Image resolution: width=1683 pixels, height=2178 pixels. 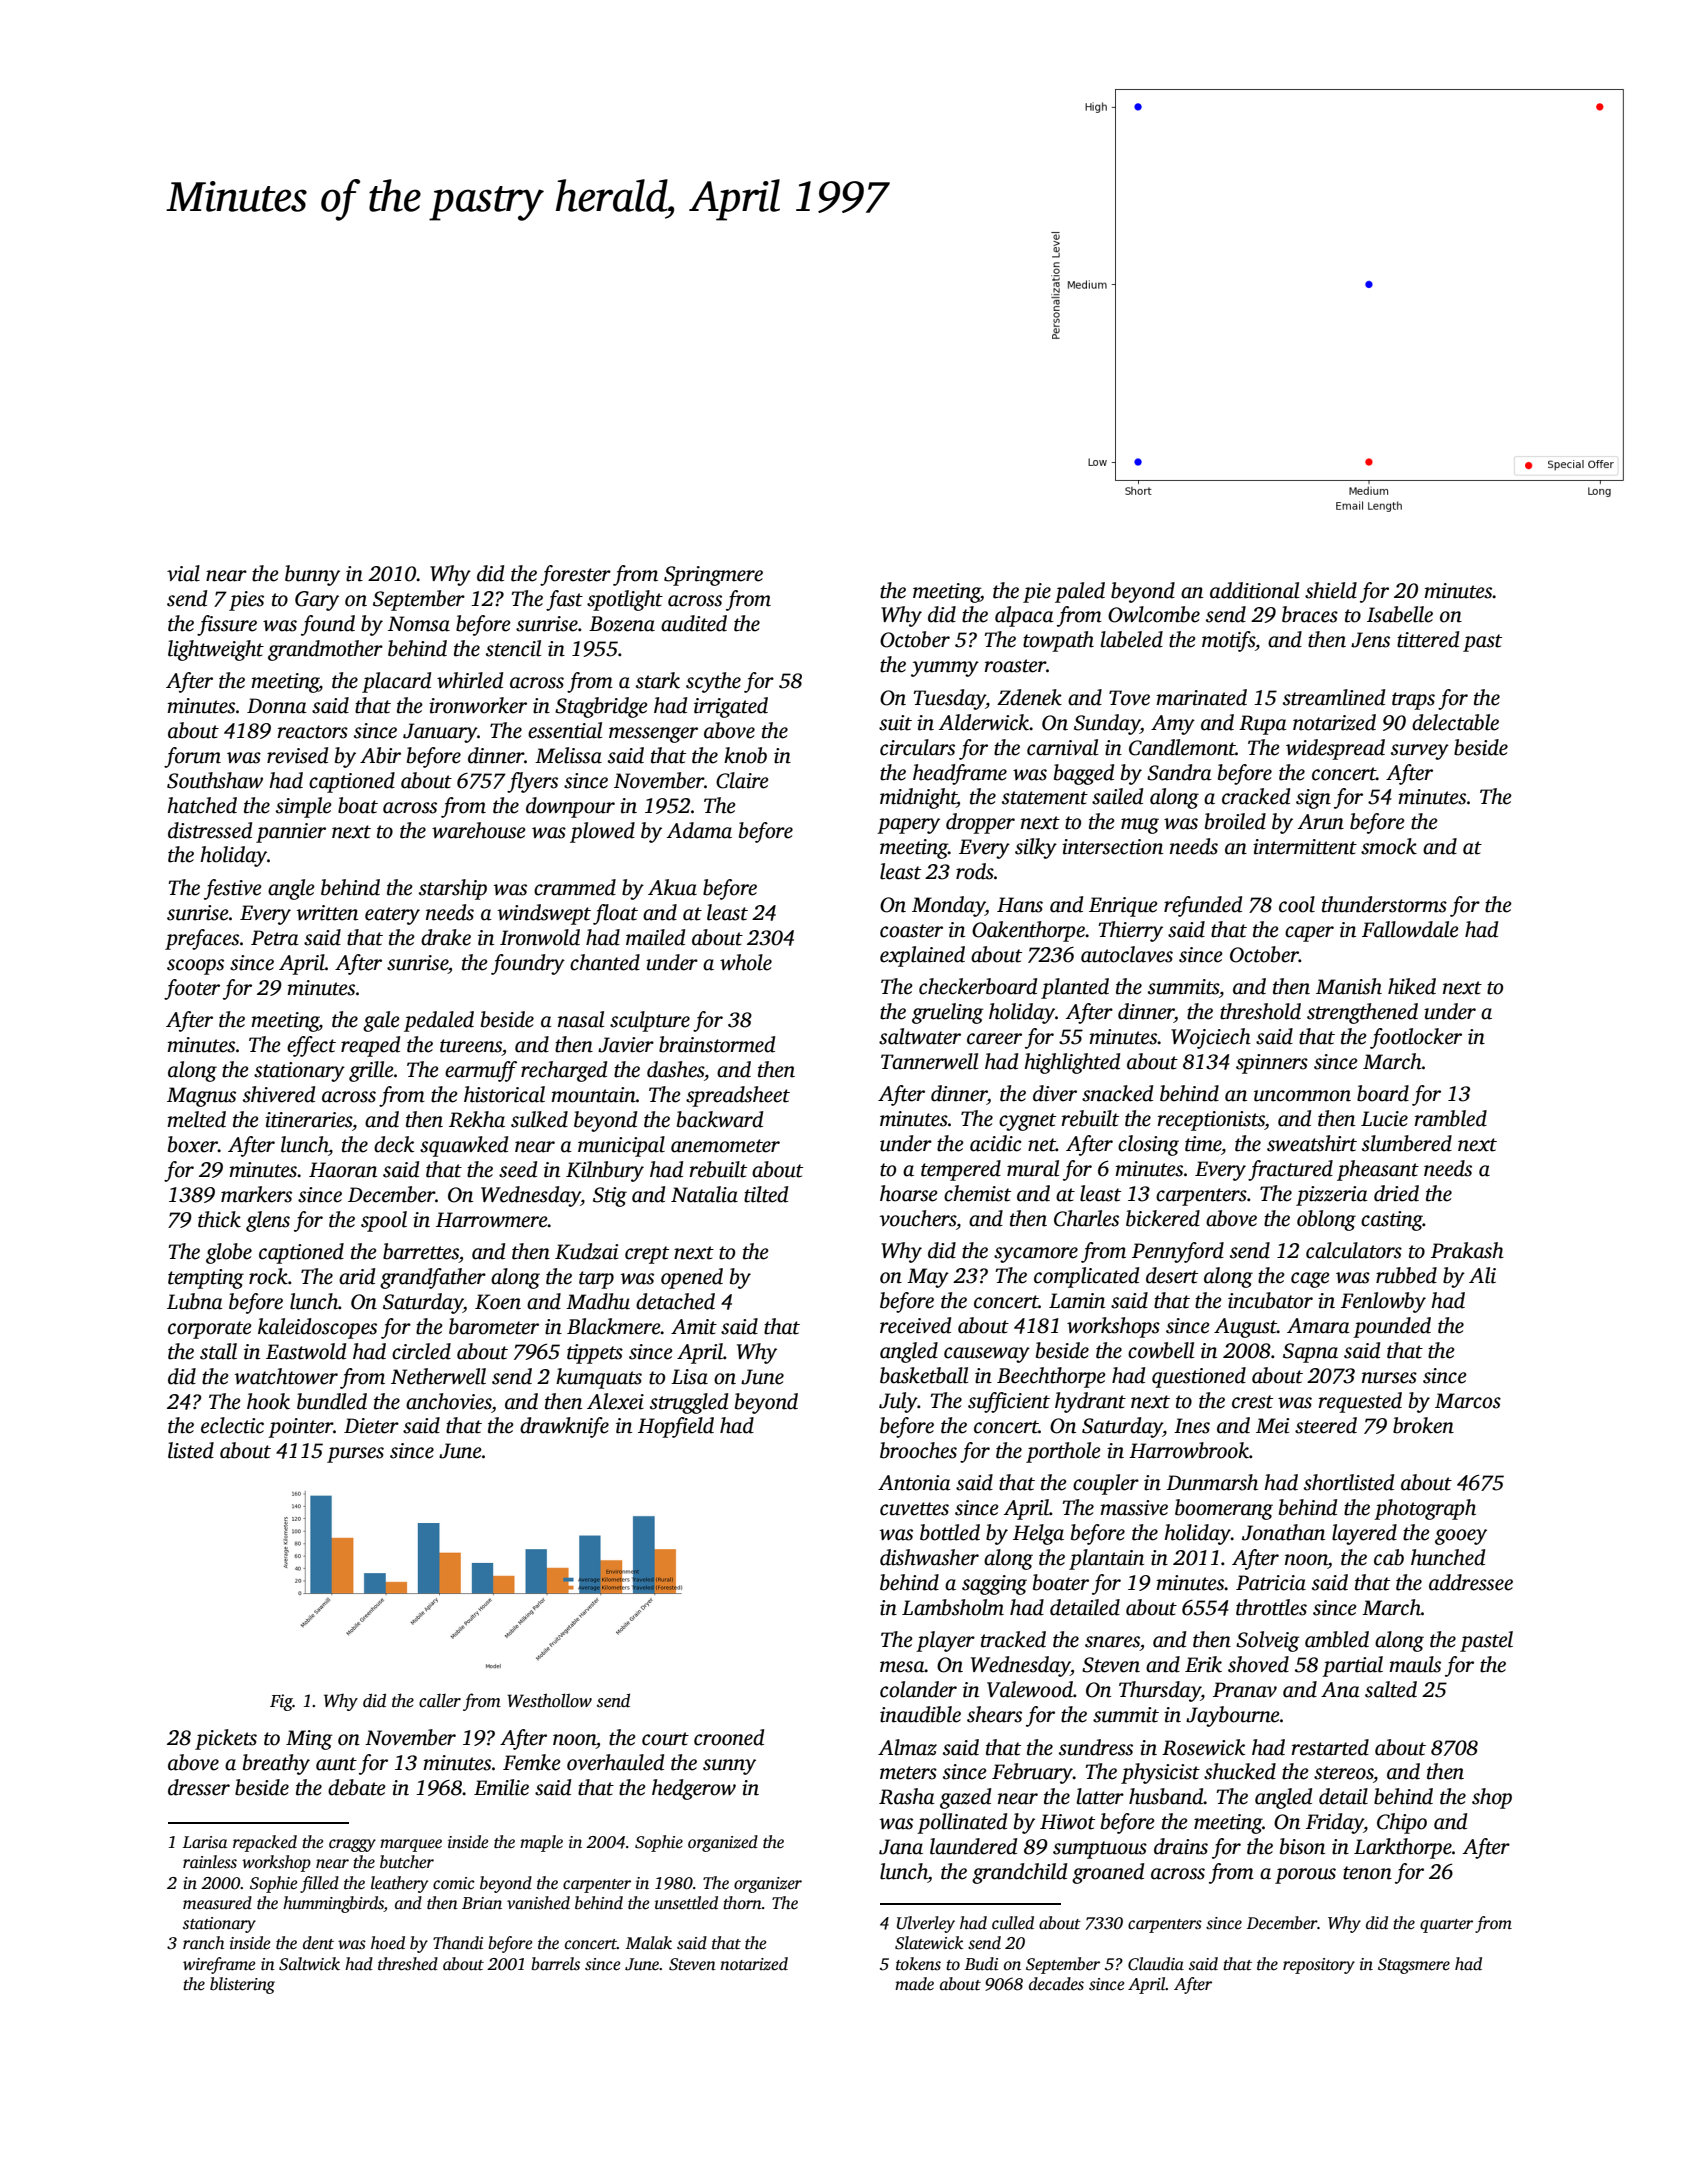 I want to click on repacked, so click(x=265, y=1843).
